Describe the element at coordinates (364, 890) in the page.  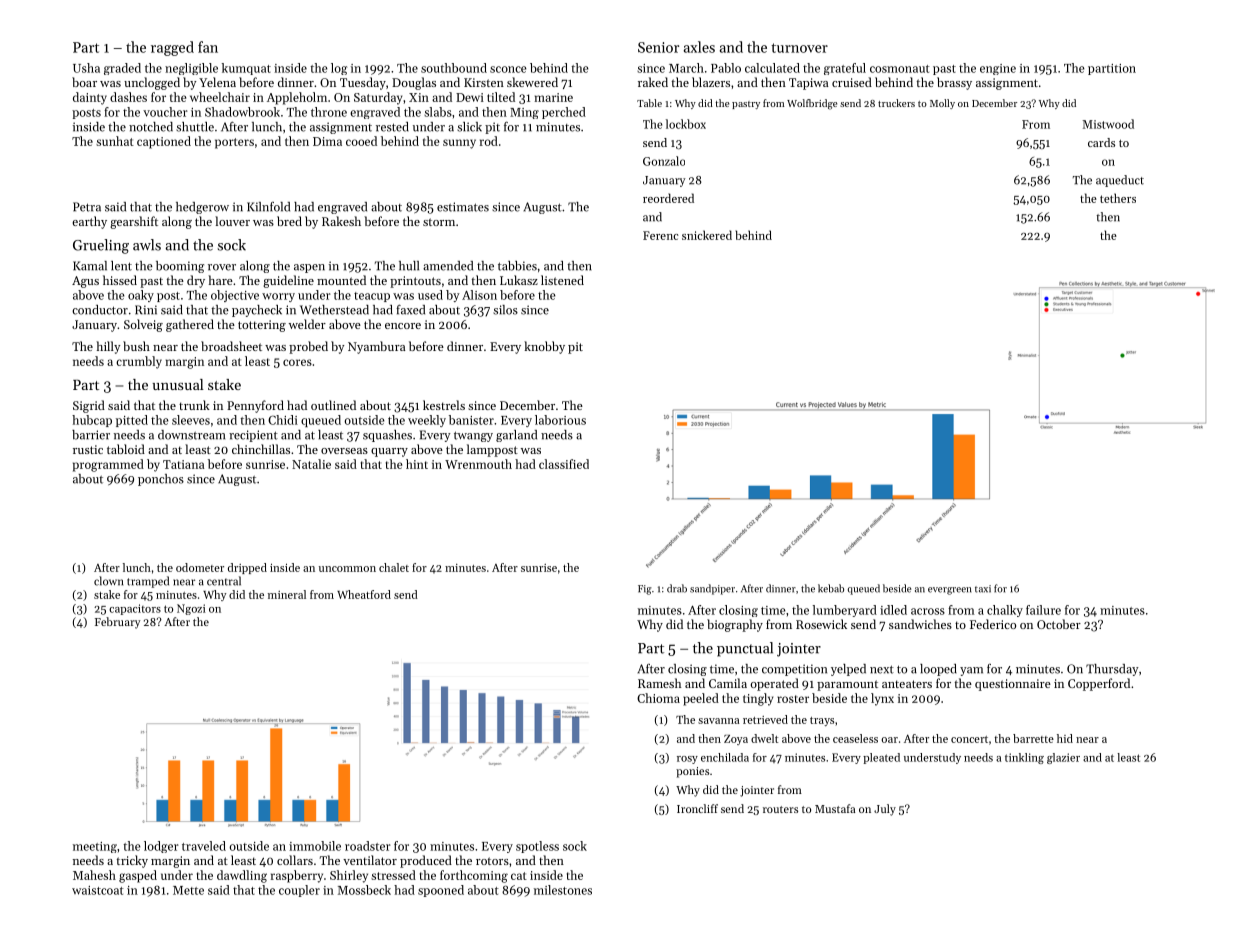
I see `Mossbeck` at that location.
